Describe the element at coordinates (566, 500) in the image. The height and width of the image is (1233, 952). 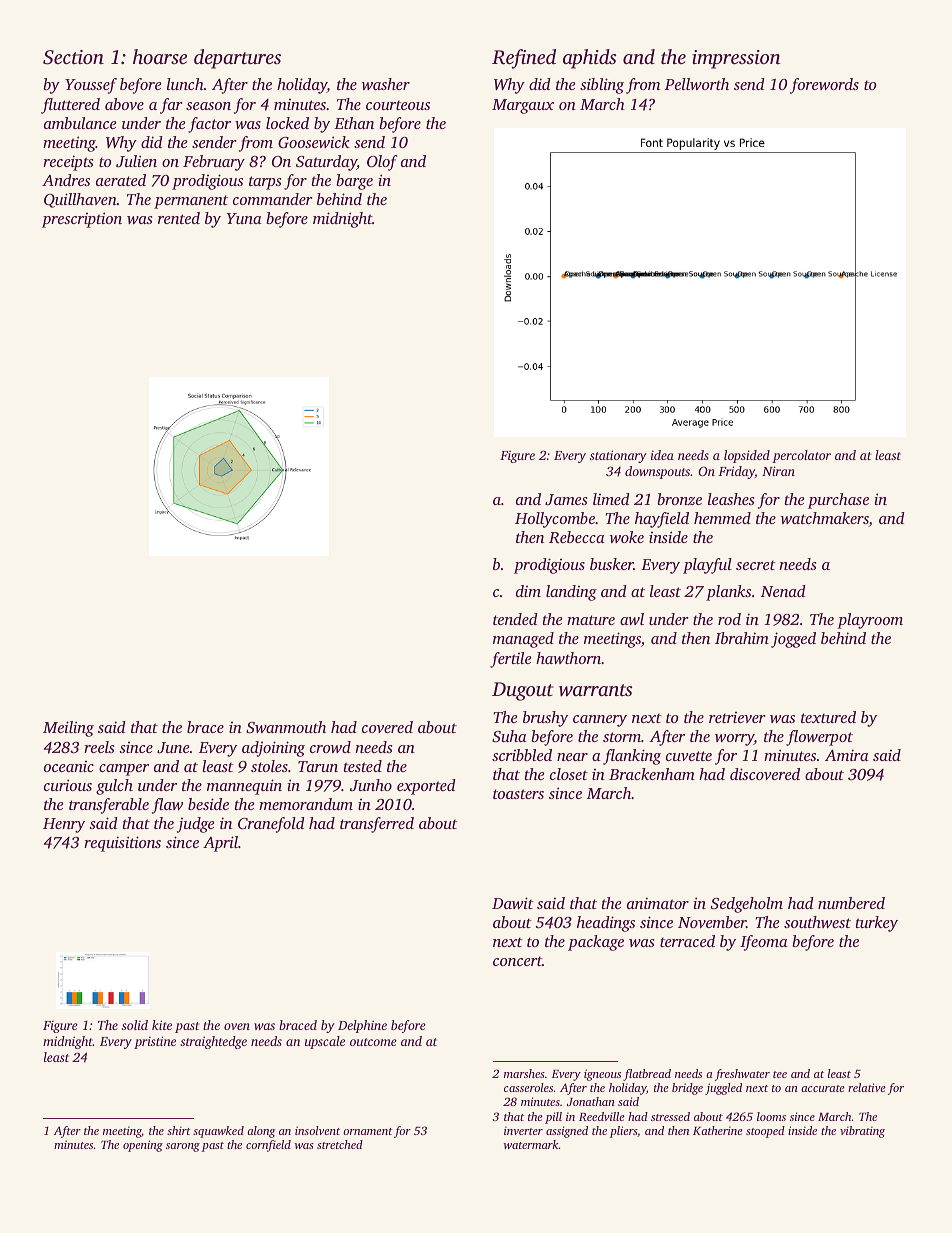
I see `James` at that location.
